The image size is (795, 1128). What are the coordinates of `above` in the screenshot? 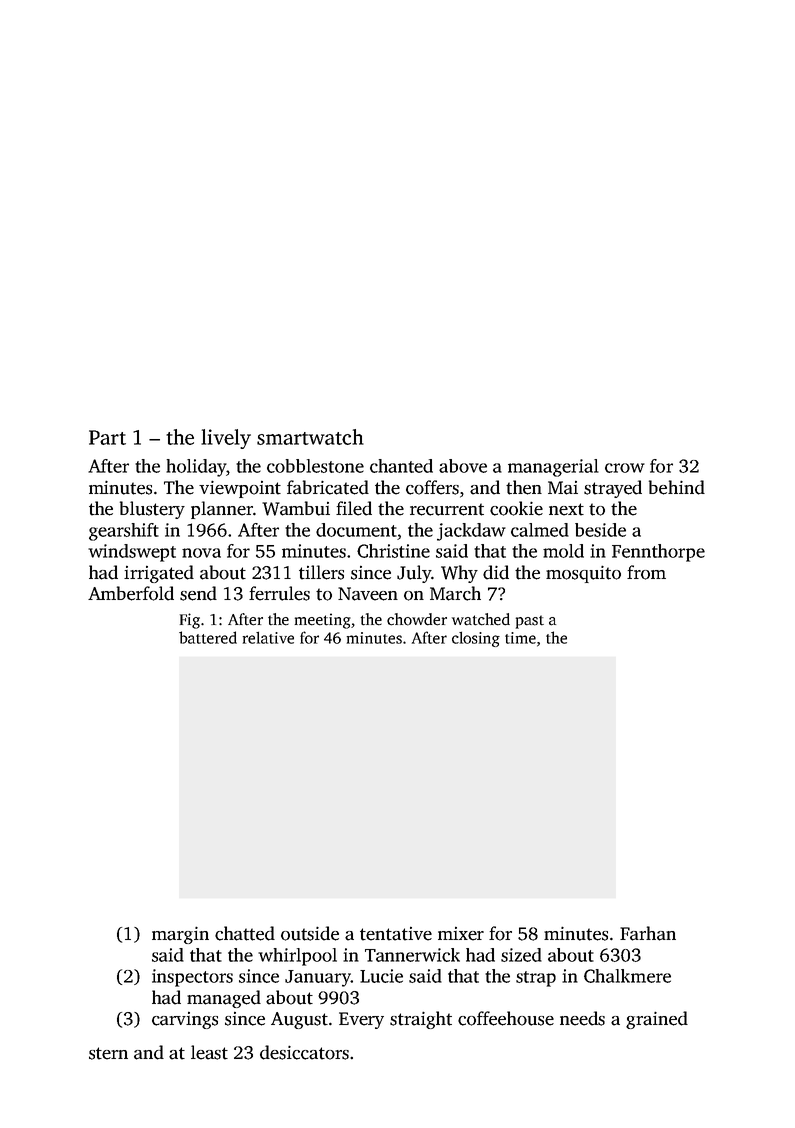 It's located at (463, 466).
